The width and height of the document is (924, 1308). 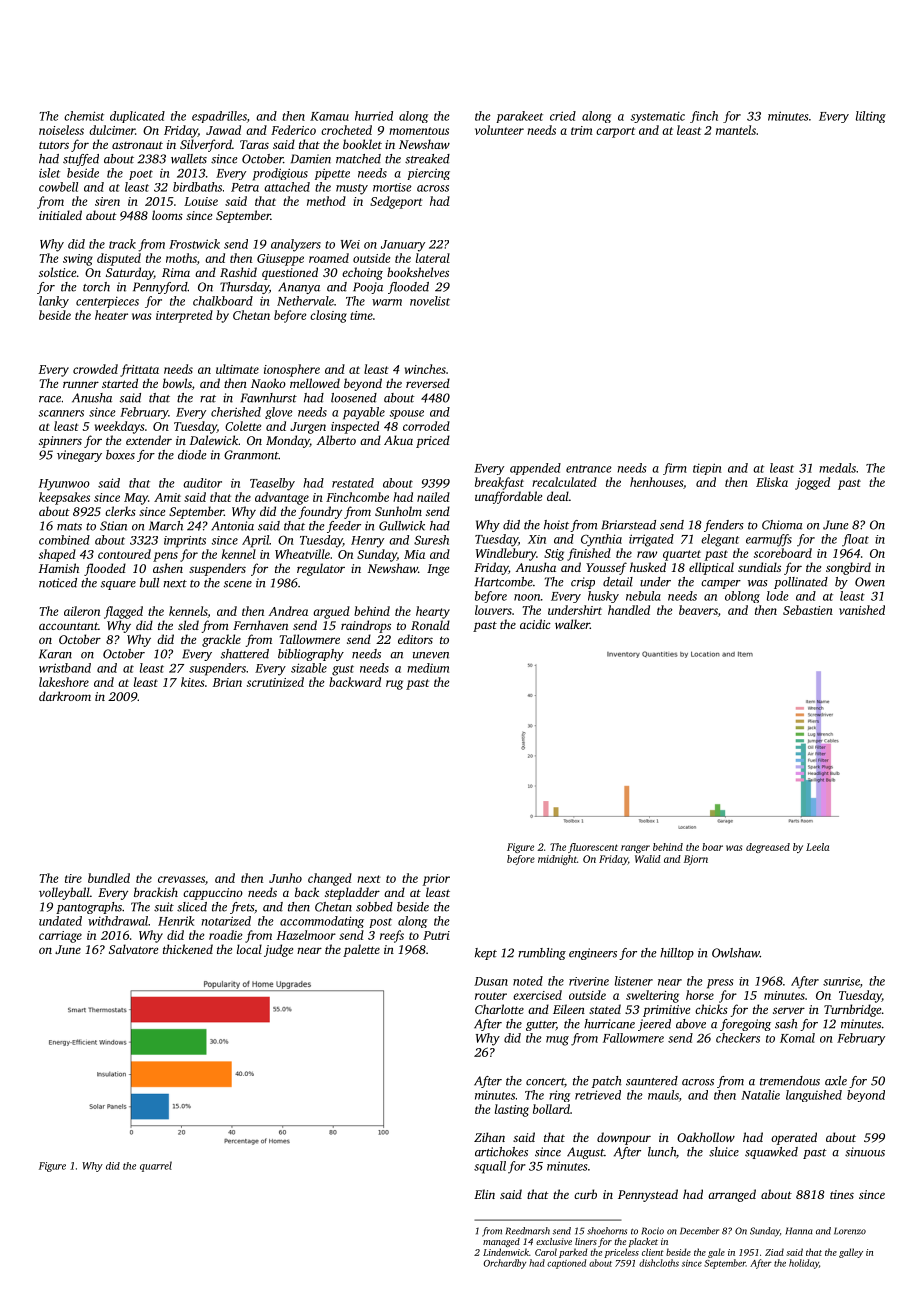 I want to click on siren, so click(x=107, y=201).
